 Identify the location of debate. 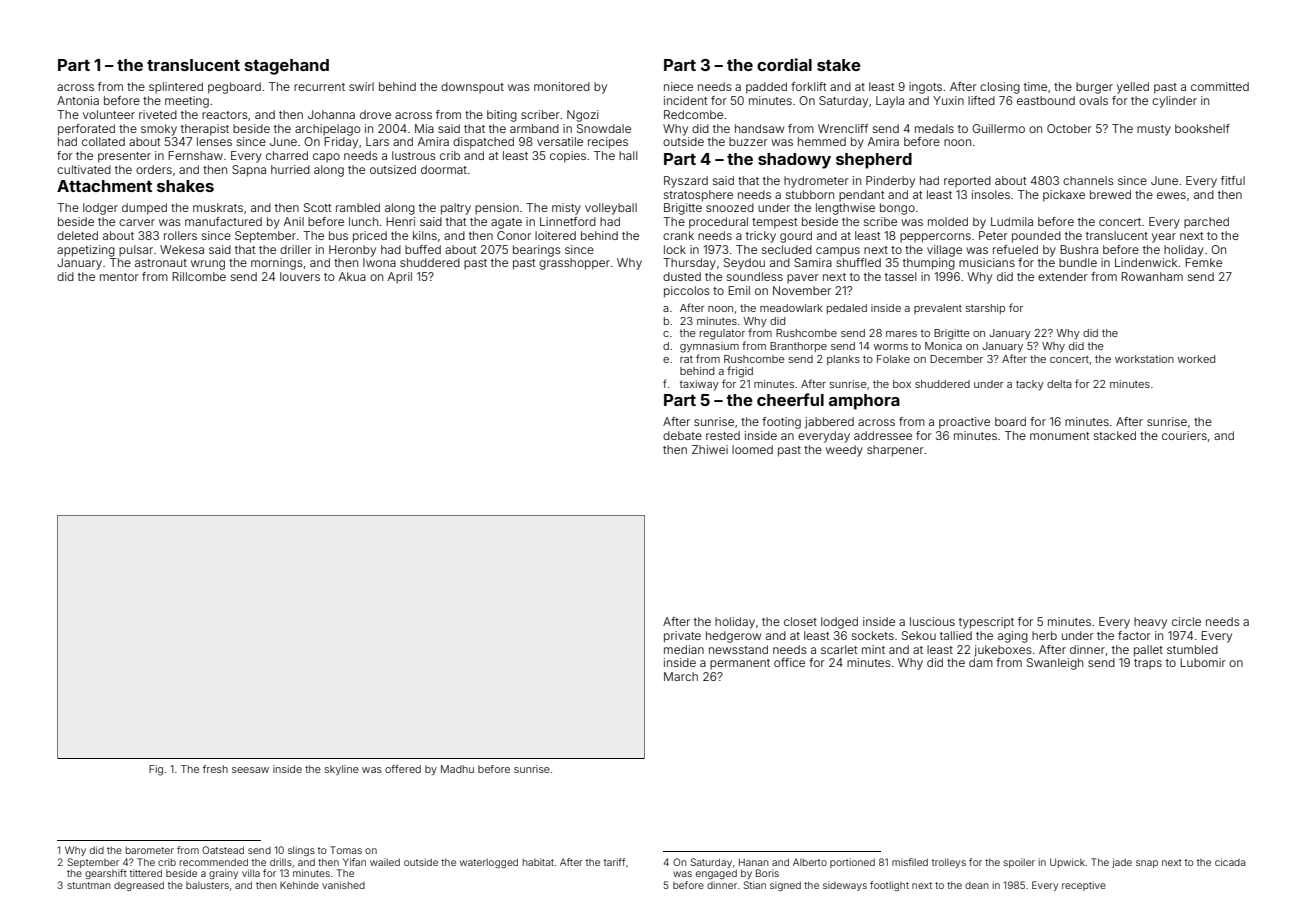
(682, 435).
